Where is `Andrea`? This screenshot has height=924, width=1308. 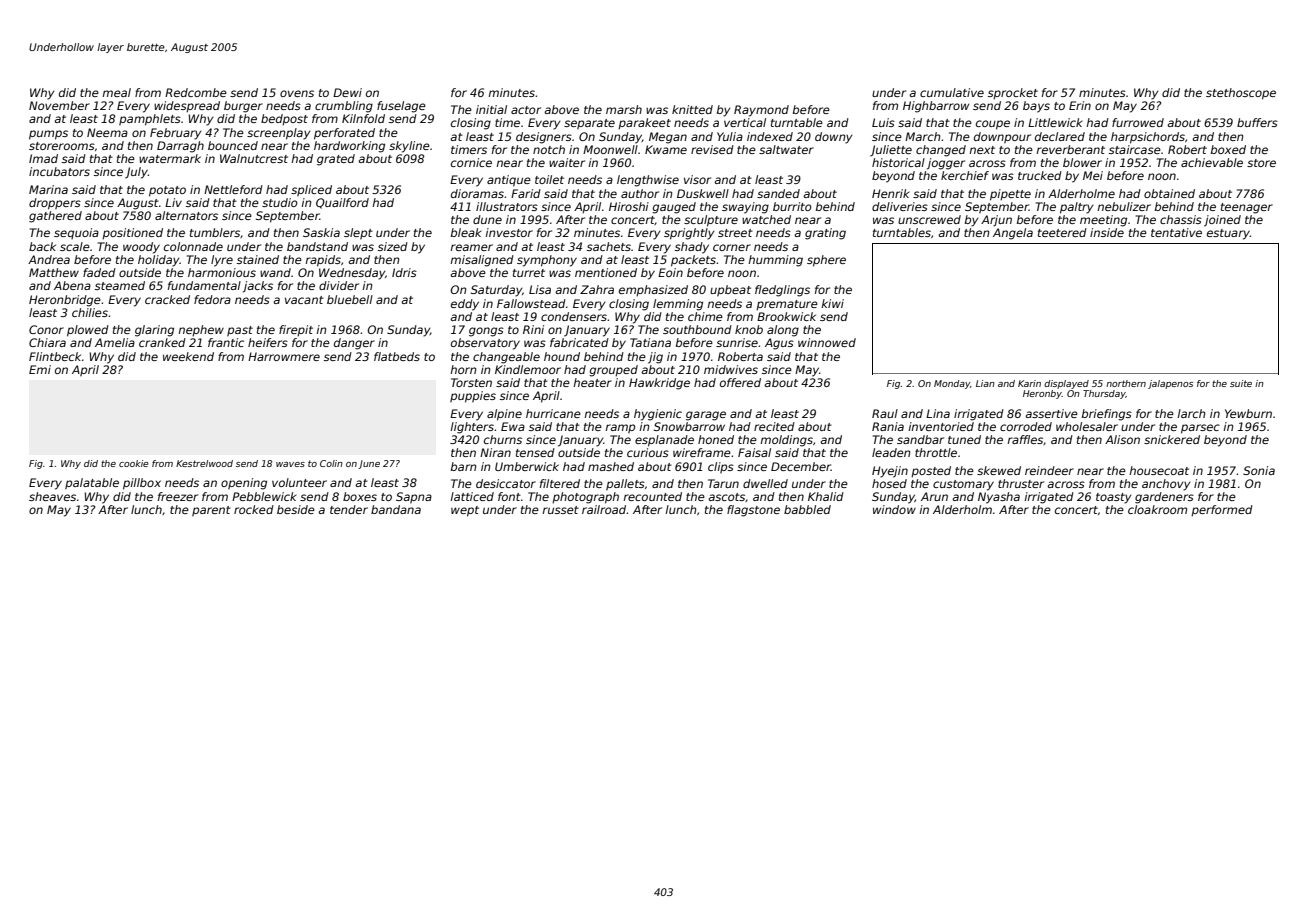
Andrea is located at coordinates (49, 259).
